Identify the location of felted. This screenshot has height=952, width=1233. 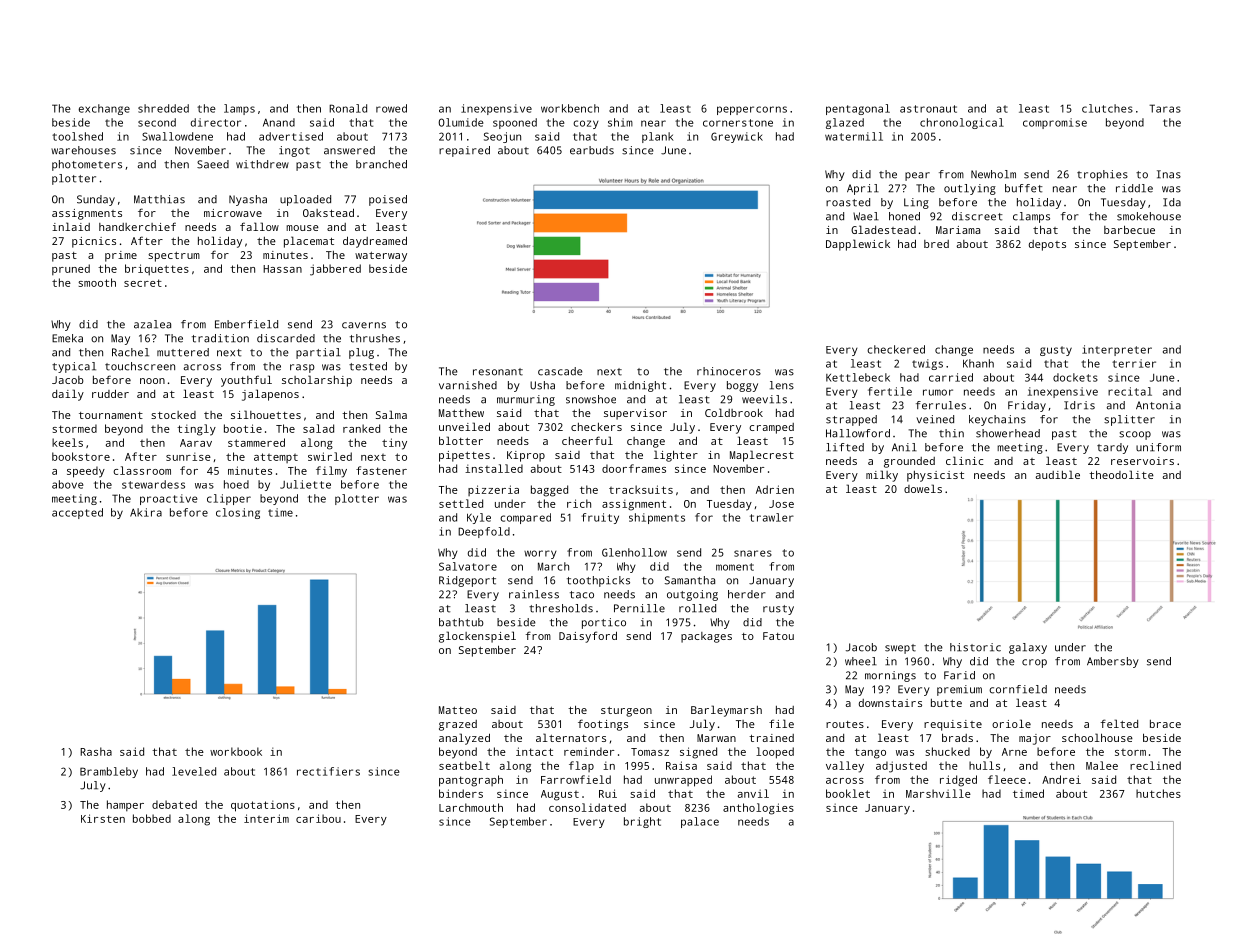
(1119, 723).
